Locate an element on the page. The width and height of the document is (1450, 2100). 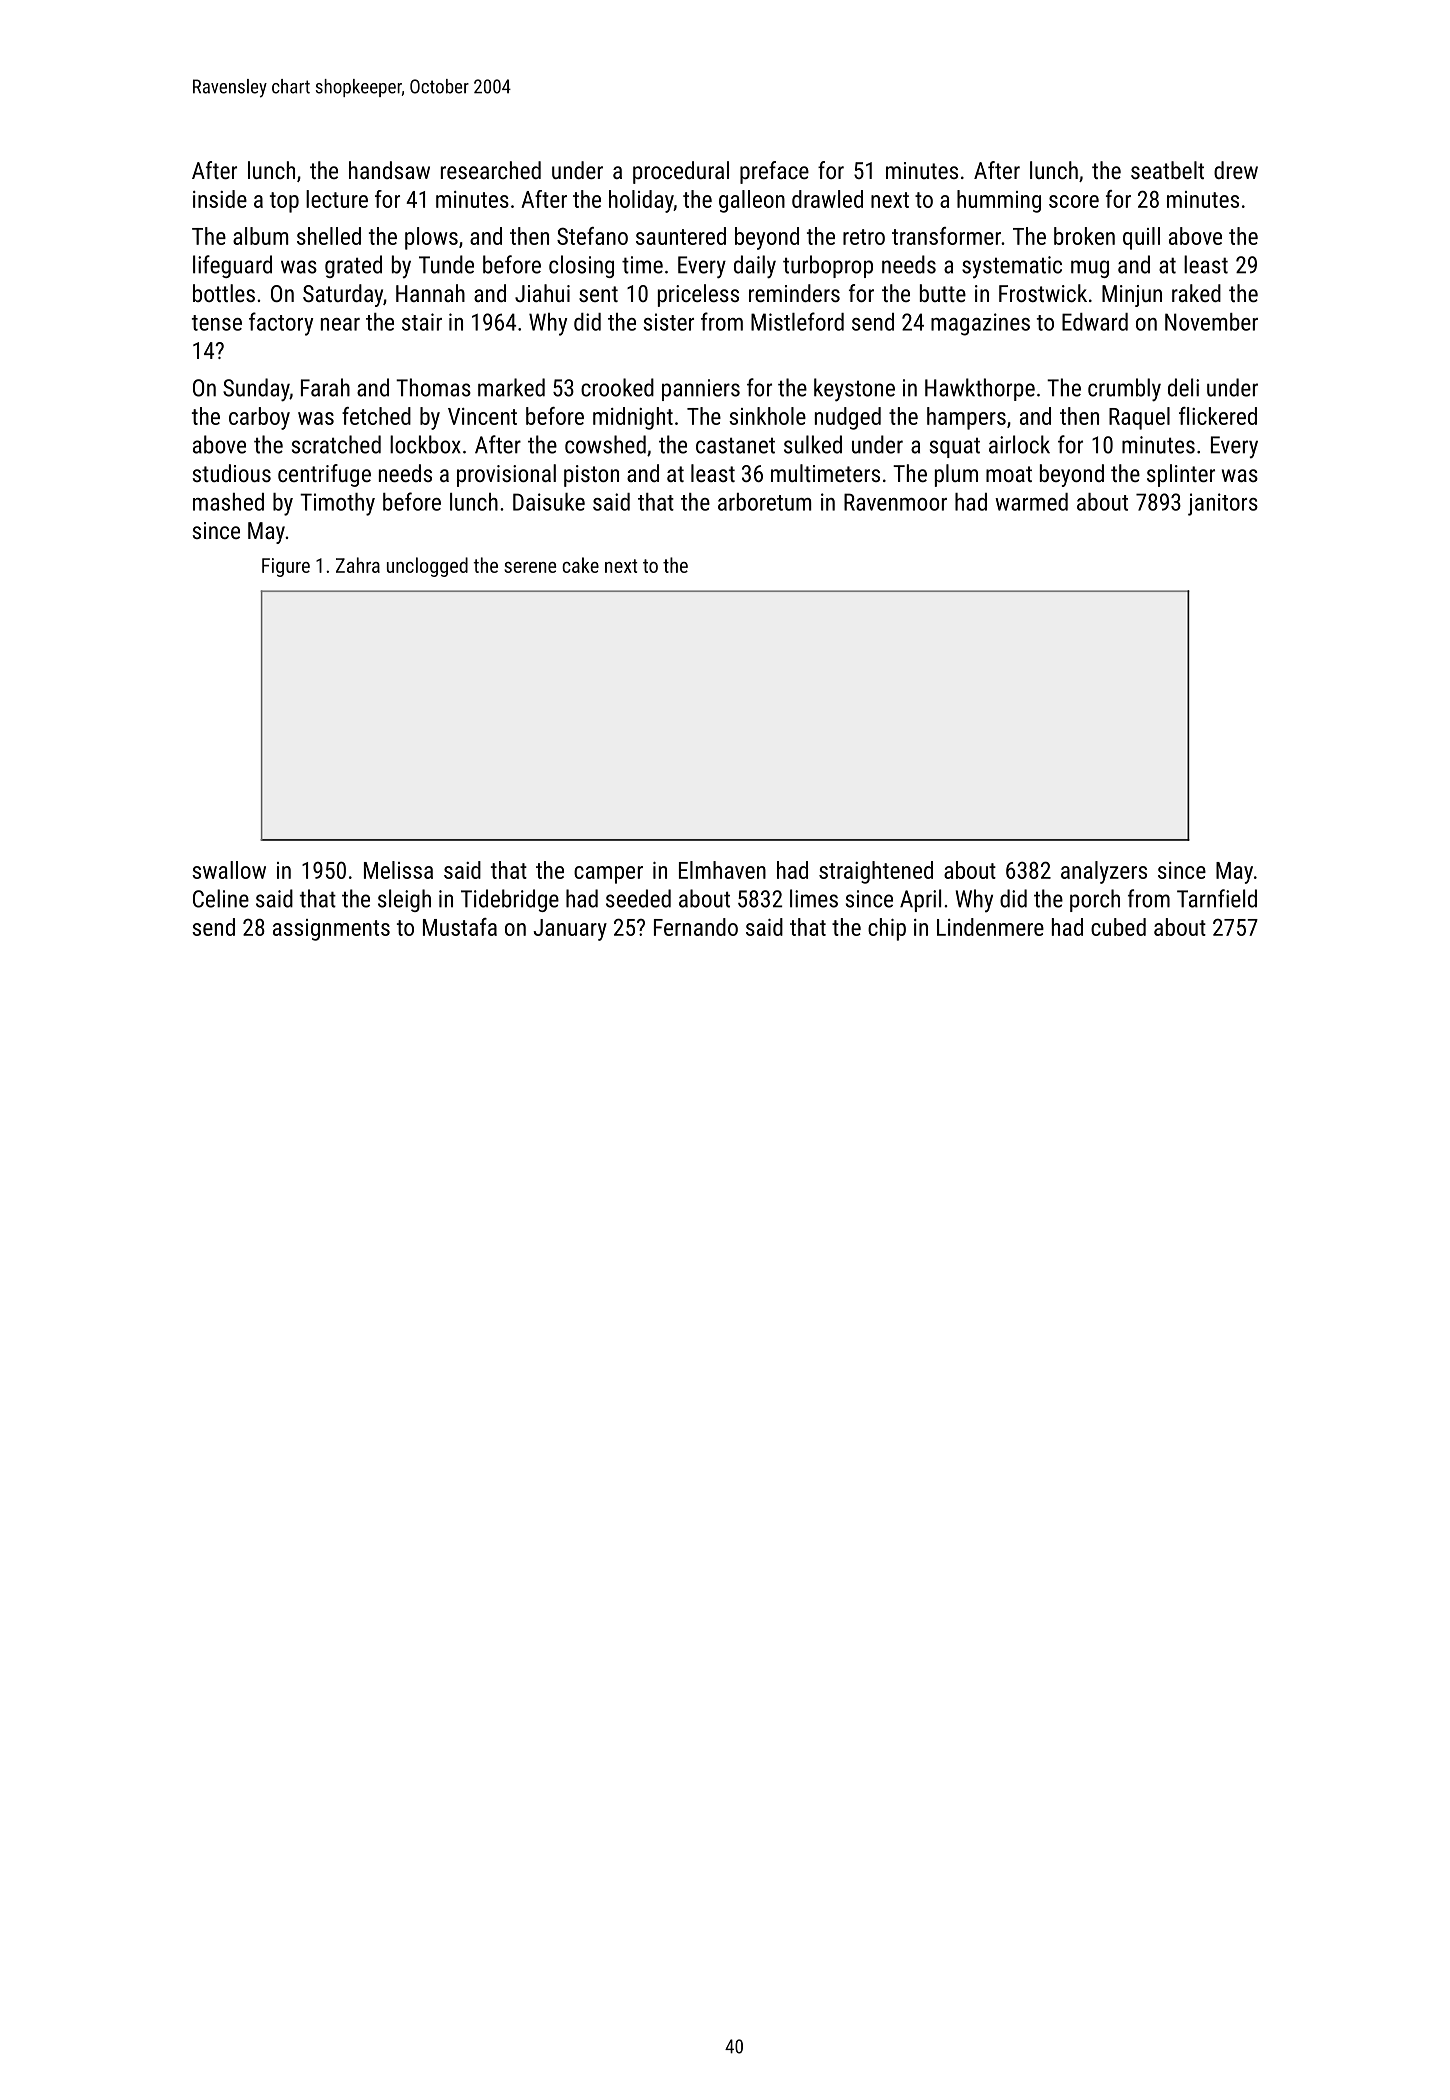
Figure is located at coordinates (286, 567).
